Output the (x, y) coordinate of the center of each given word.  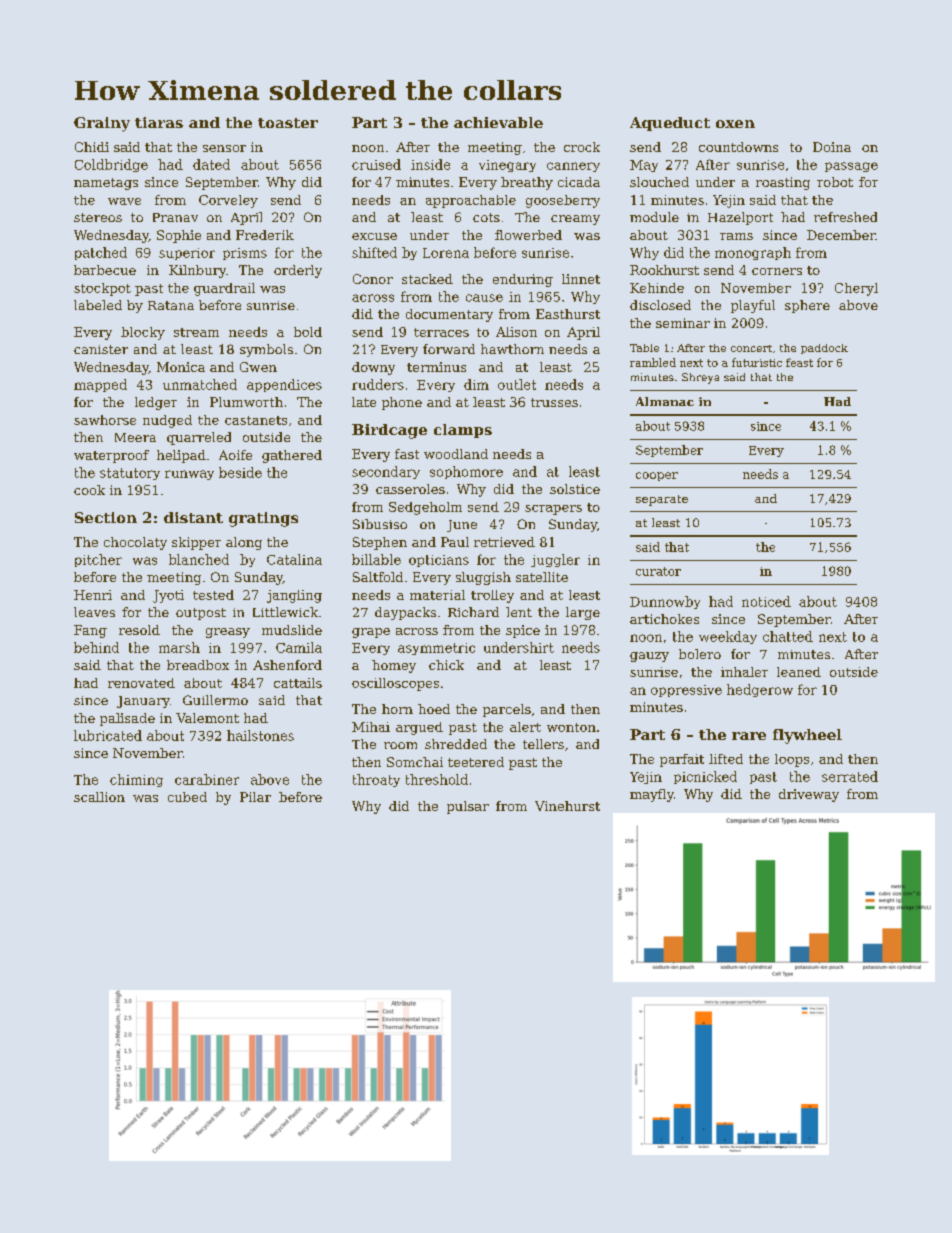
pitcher (98, 560)
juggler (555, 560)
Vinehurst (567, 806)
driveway (809, 795)
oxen (735, 124)
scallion (99, 797)
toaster (288, 123)
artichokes (664, 619)
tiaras (159, 122)
